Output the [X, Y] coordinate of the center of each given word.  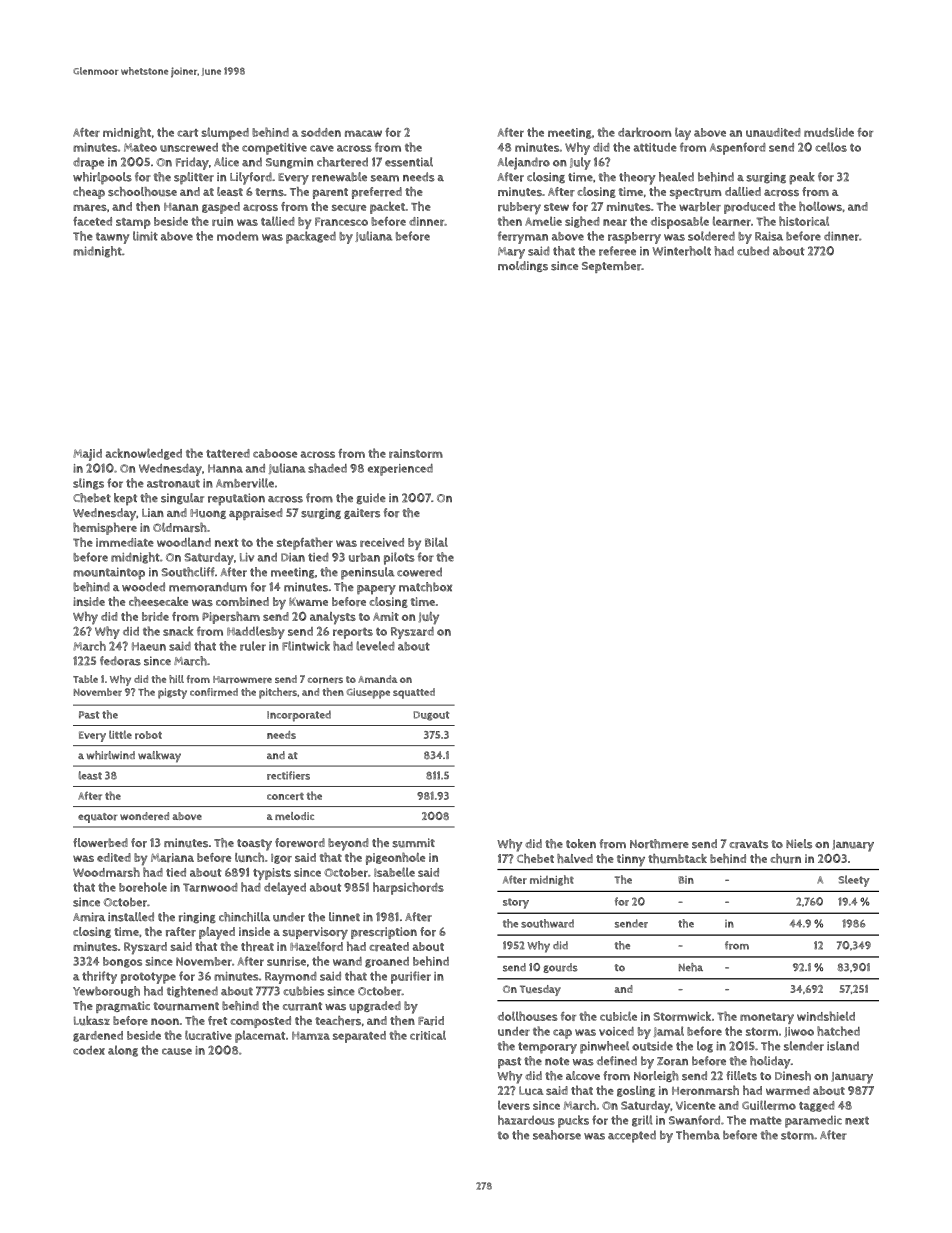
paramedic [813, 1122]
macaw [363, 133]
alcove [583, 1075]
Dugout [431, 716]
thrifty [99, 977]
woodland [184, 542]
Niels [799, 844]
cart [187, 133]
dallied [743, 191]
